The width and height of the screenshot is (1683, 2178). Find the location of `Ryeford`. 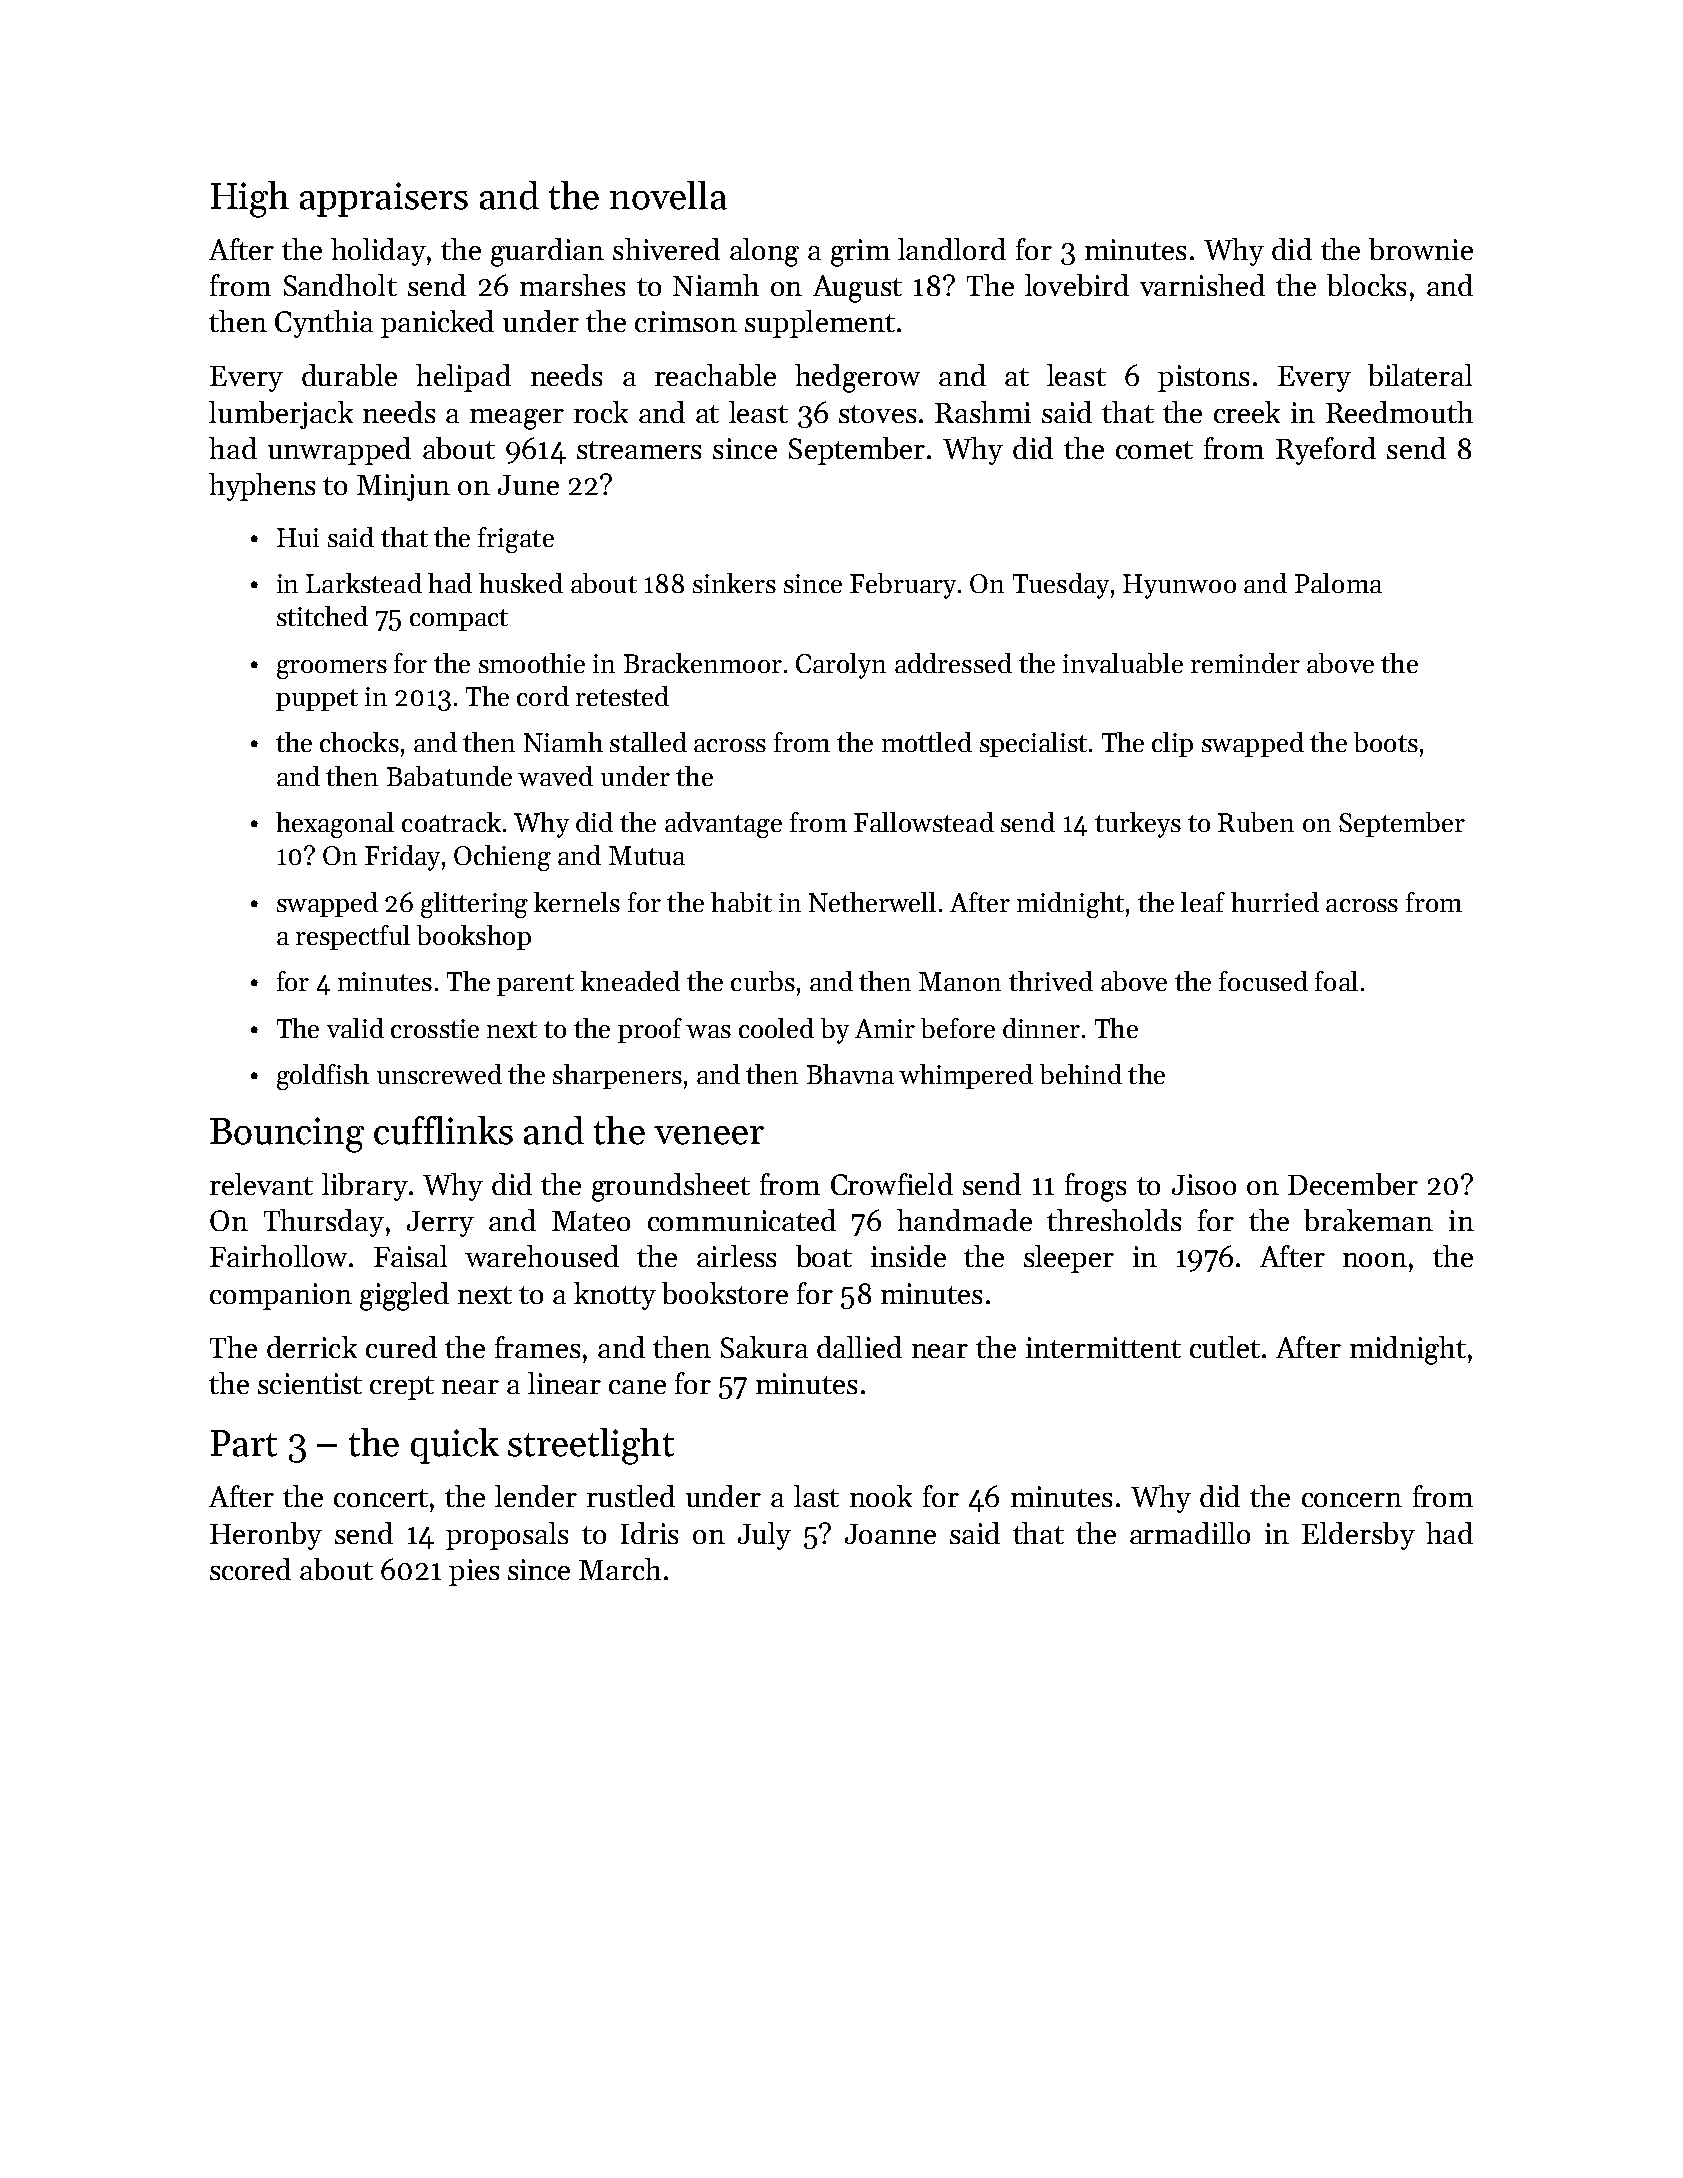

Ryeford is located at coordinates (1326, 451).
